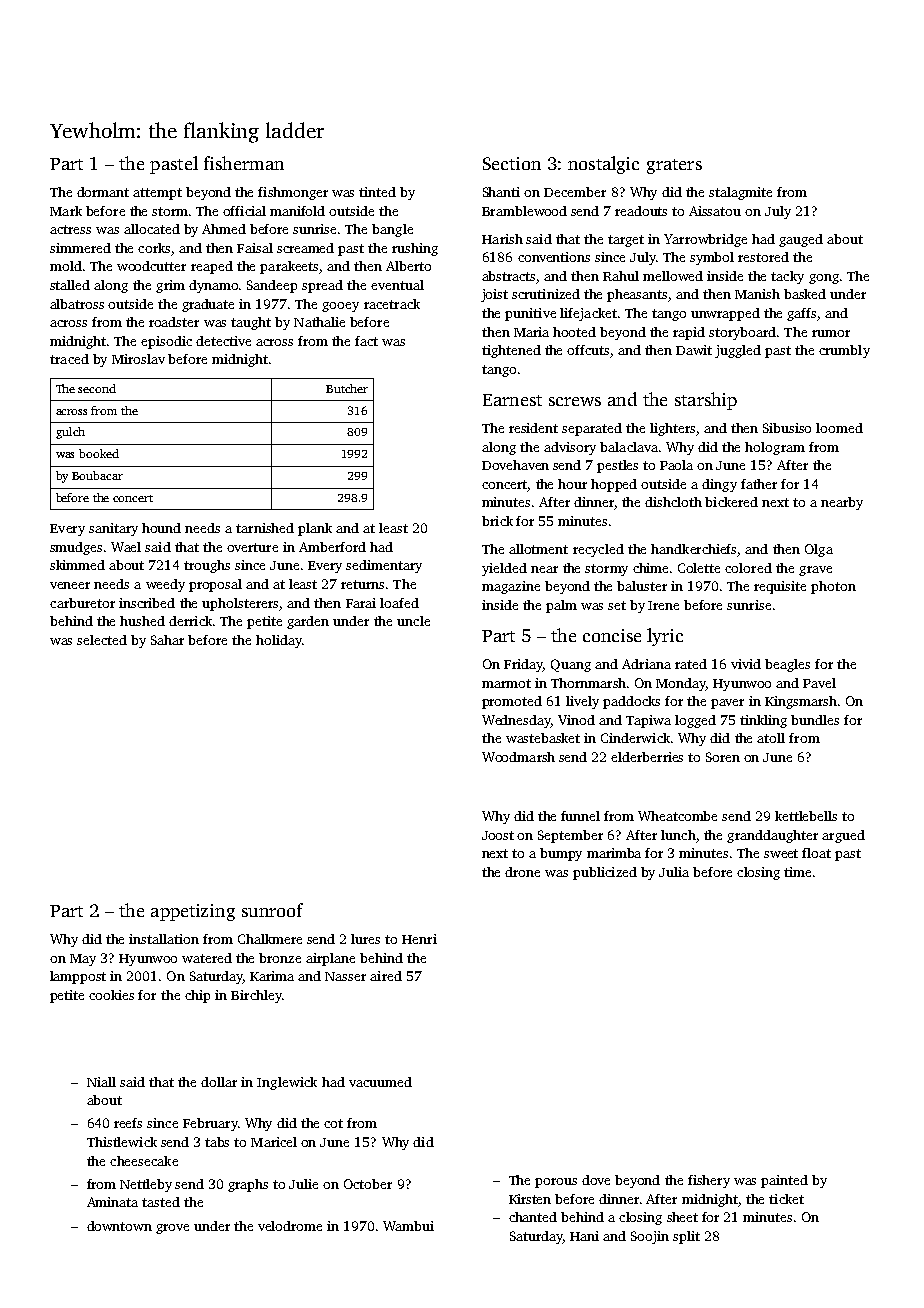  What do you see at coordinates (419, 939) in the image?
I see `Henri` at bounding box center [419, 939].
